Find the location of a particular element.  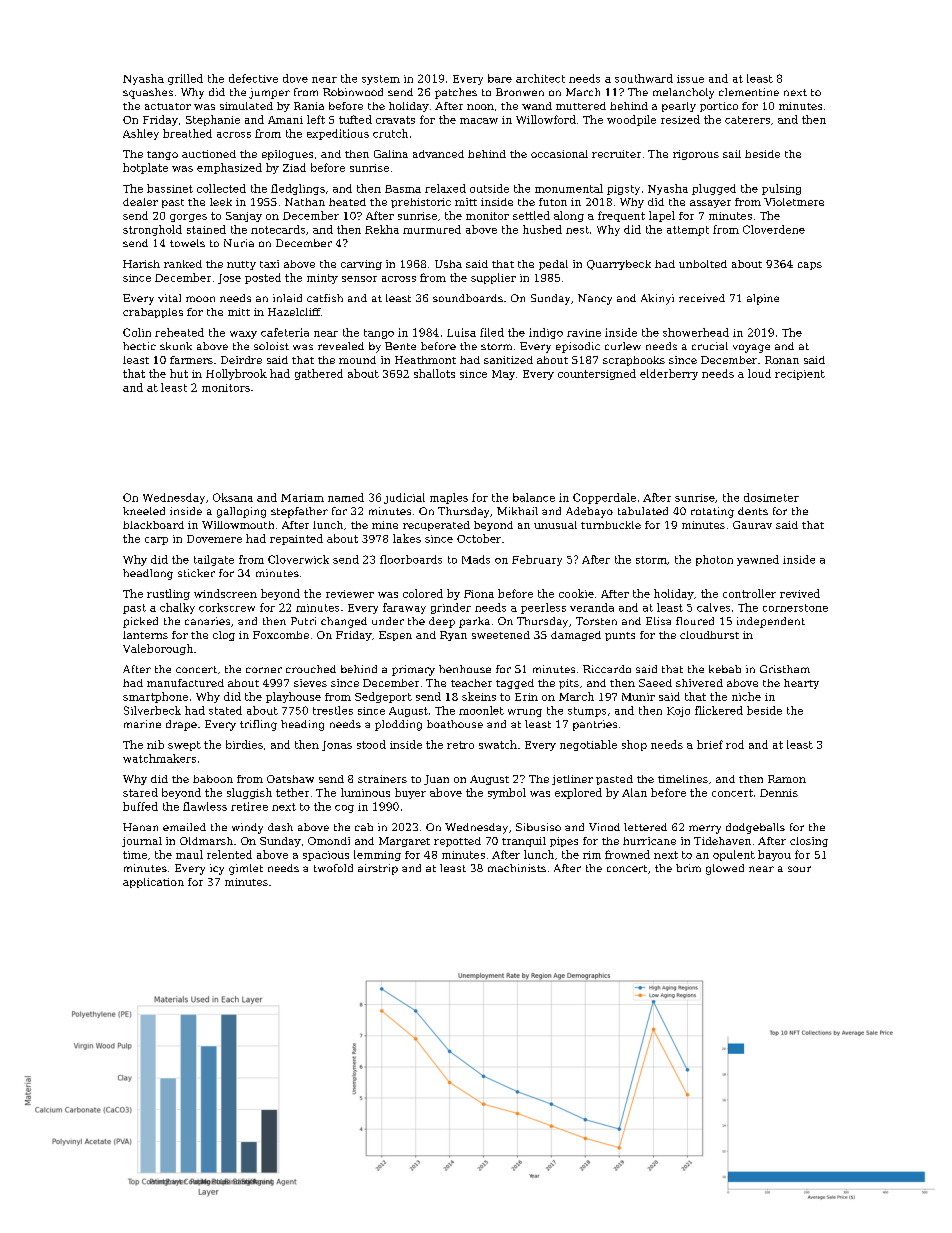

squashes is located at coordinates (148, 93).
